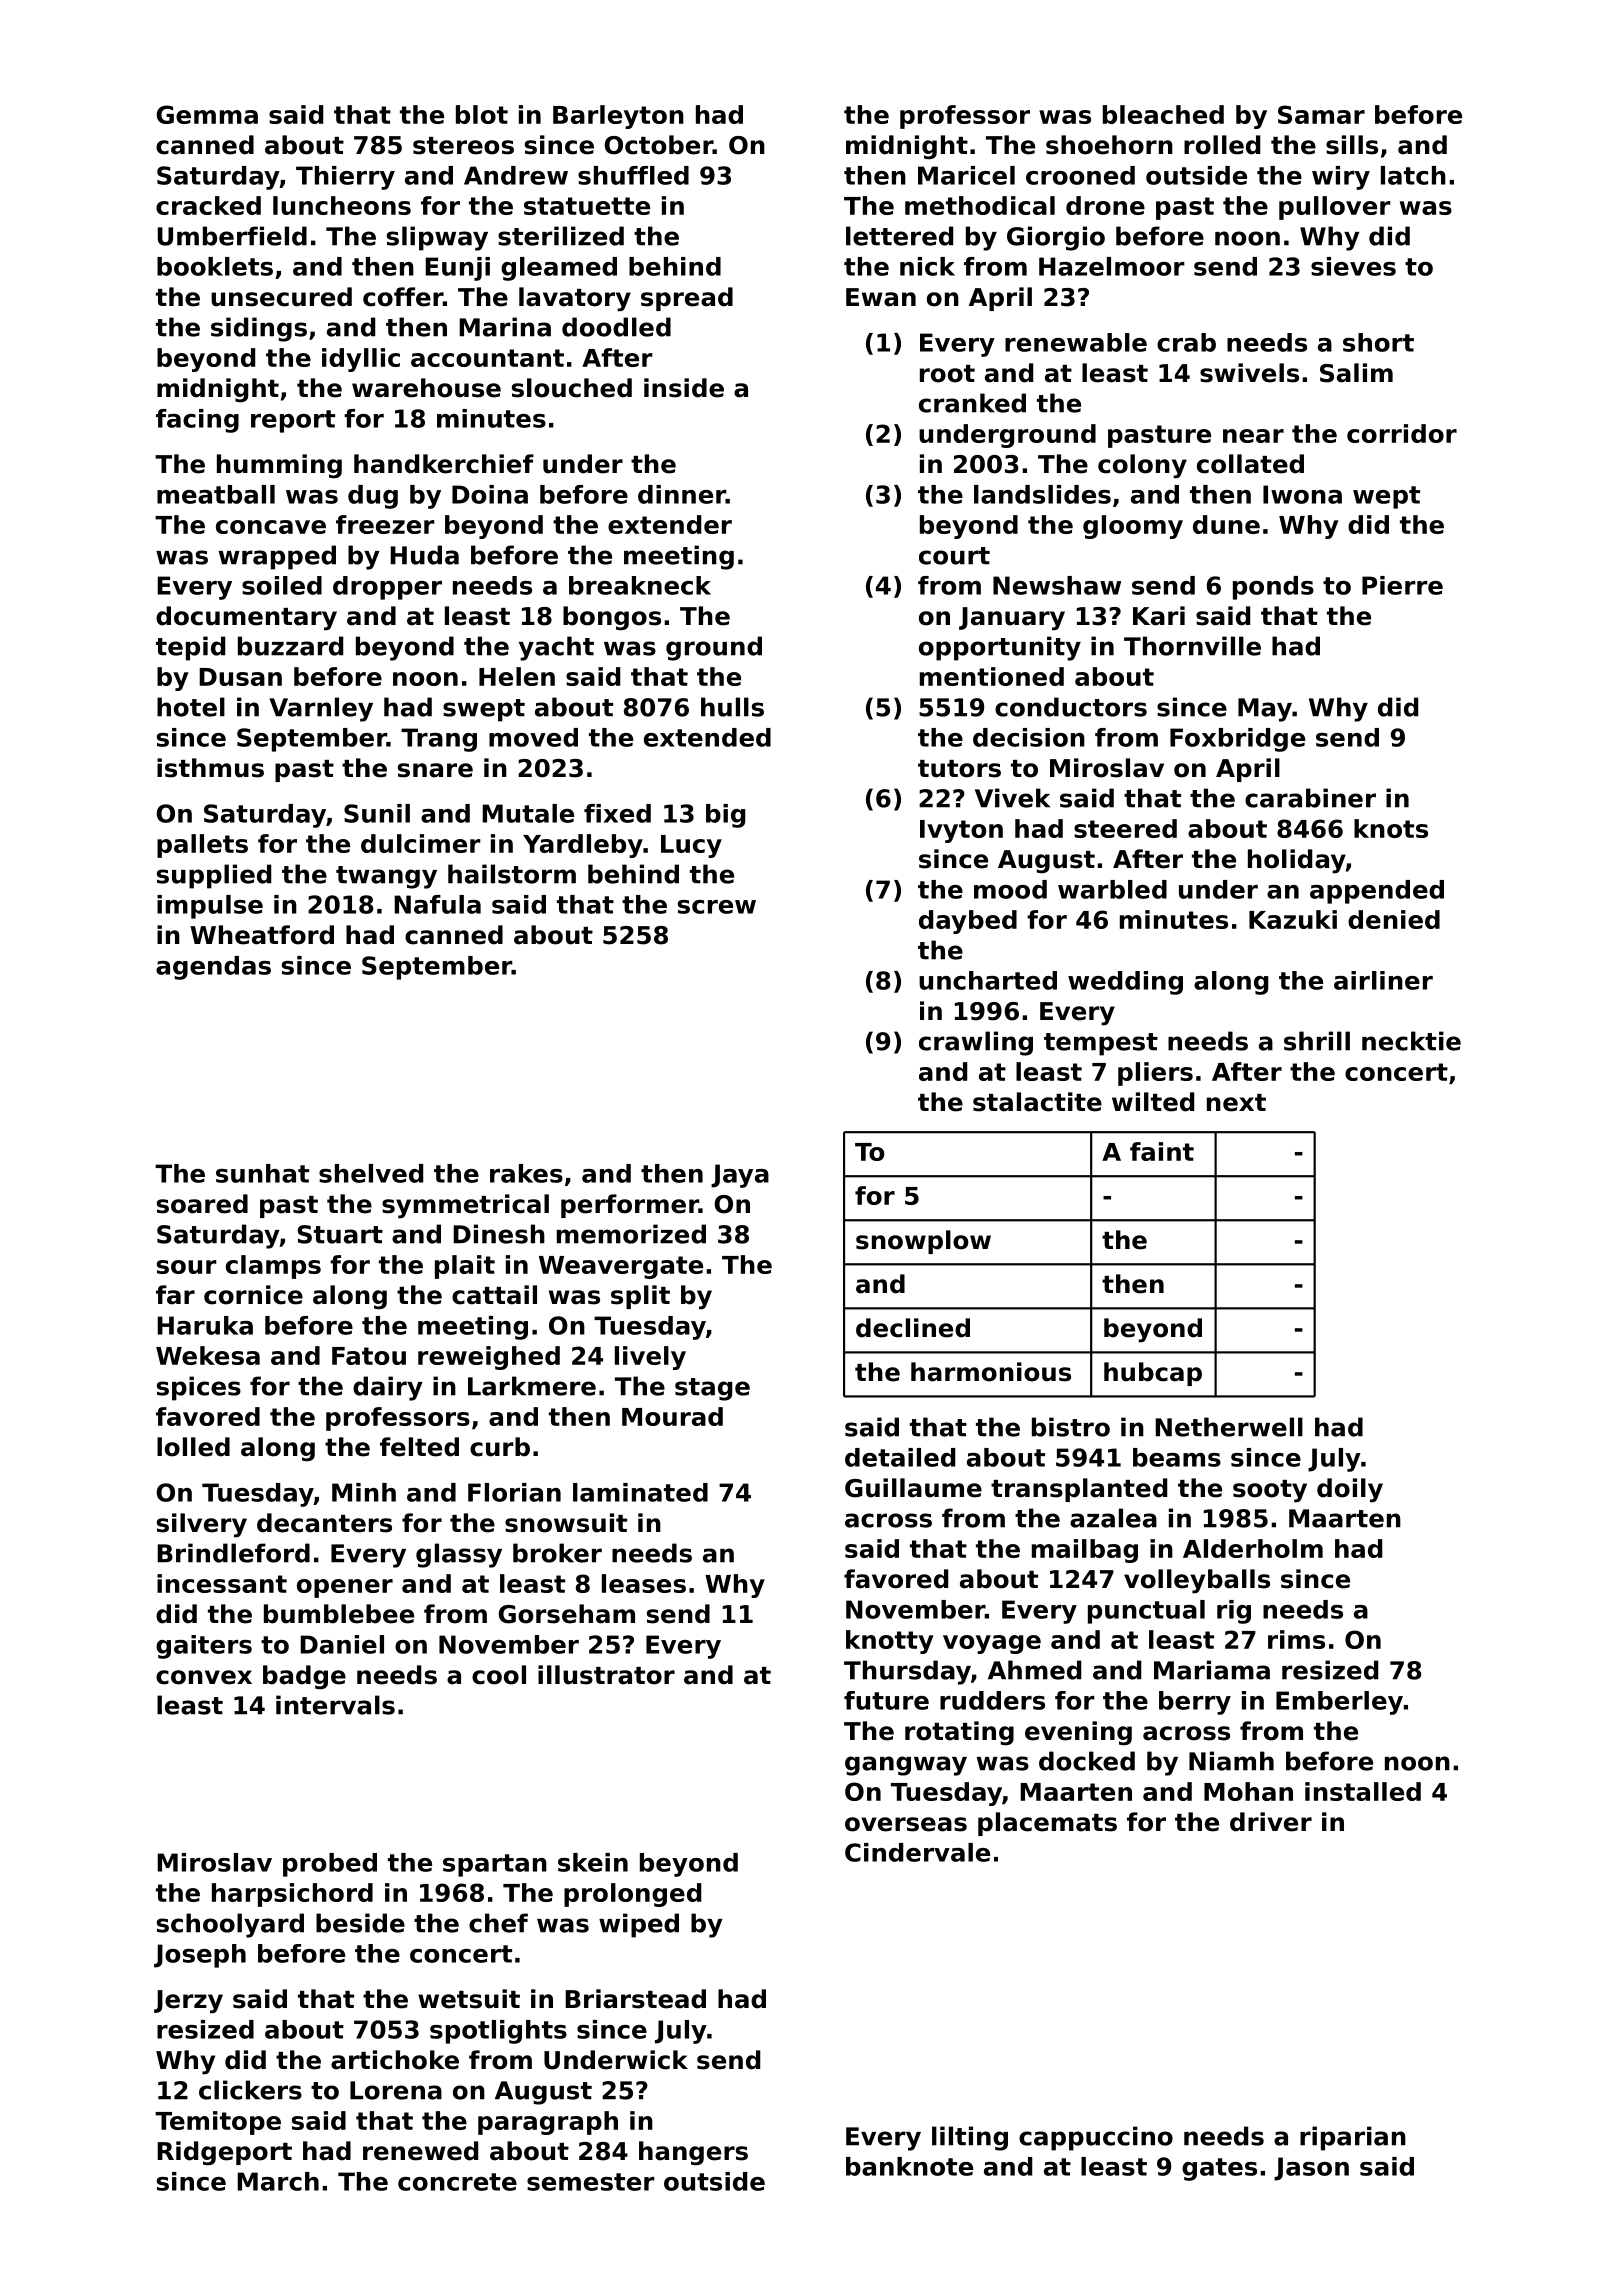 The image size is (1620, 2292). What do you see at coordinates (213, 968) in the screenshot?
I see `agendas` at bounding box center [213, 968].
